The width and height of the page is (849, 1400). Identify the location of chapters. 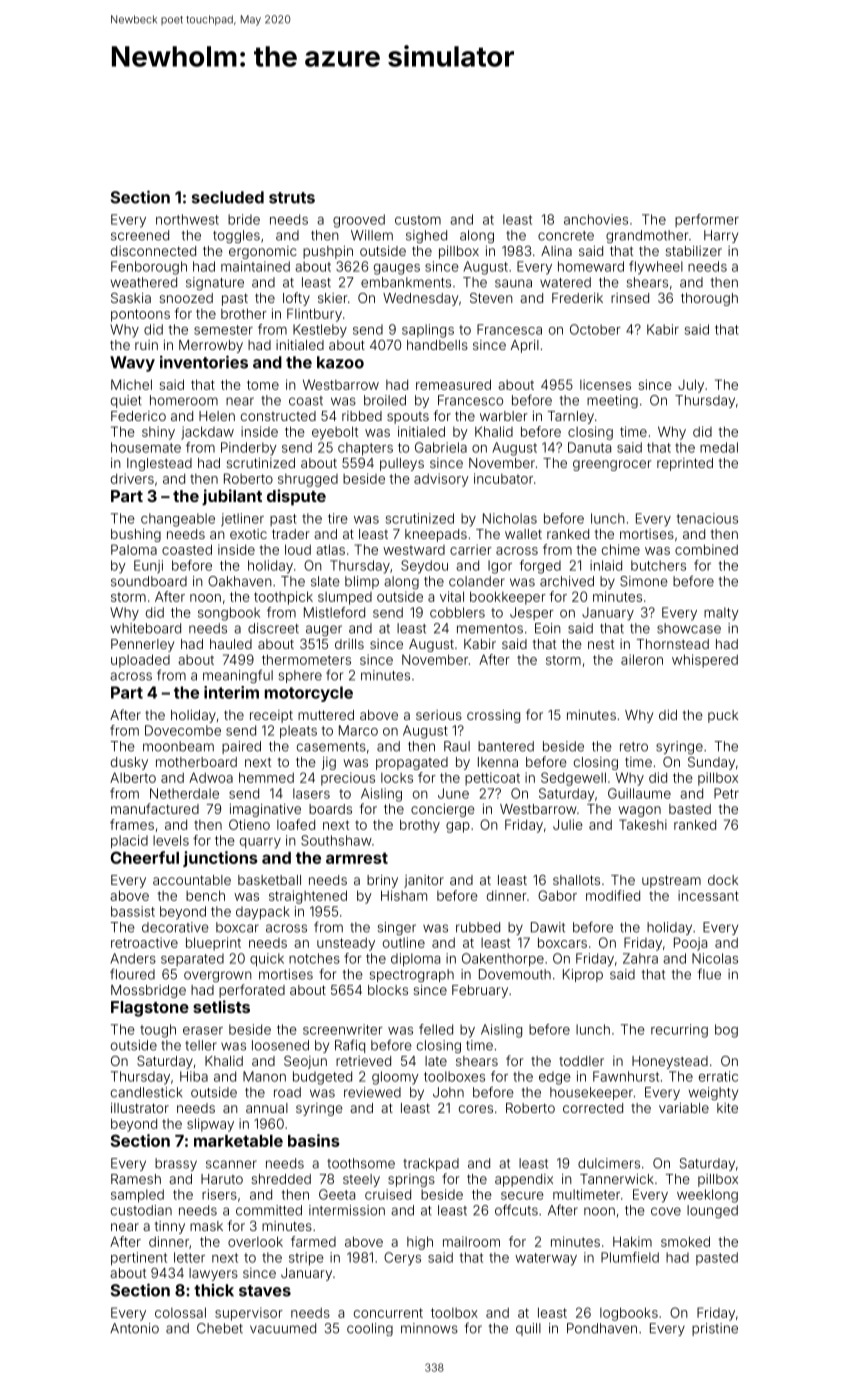
(365, 449).
